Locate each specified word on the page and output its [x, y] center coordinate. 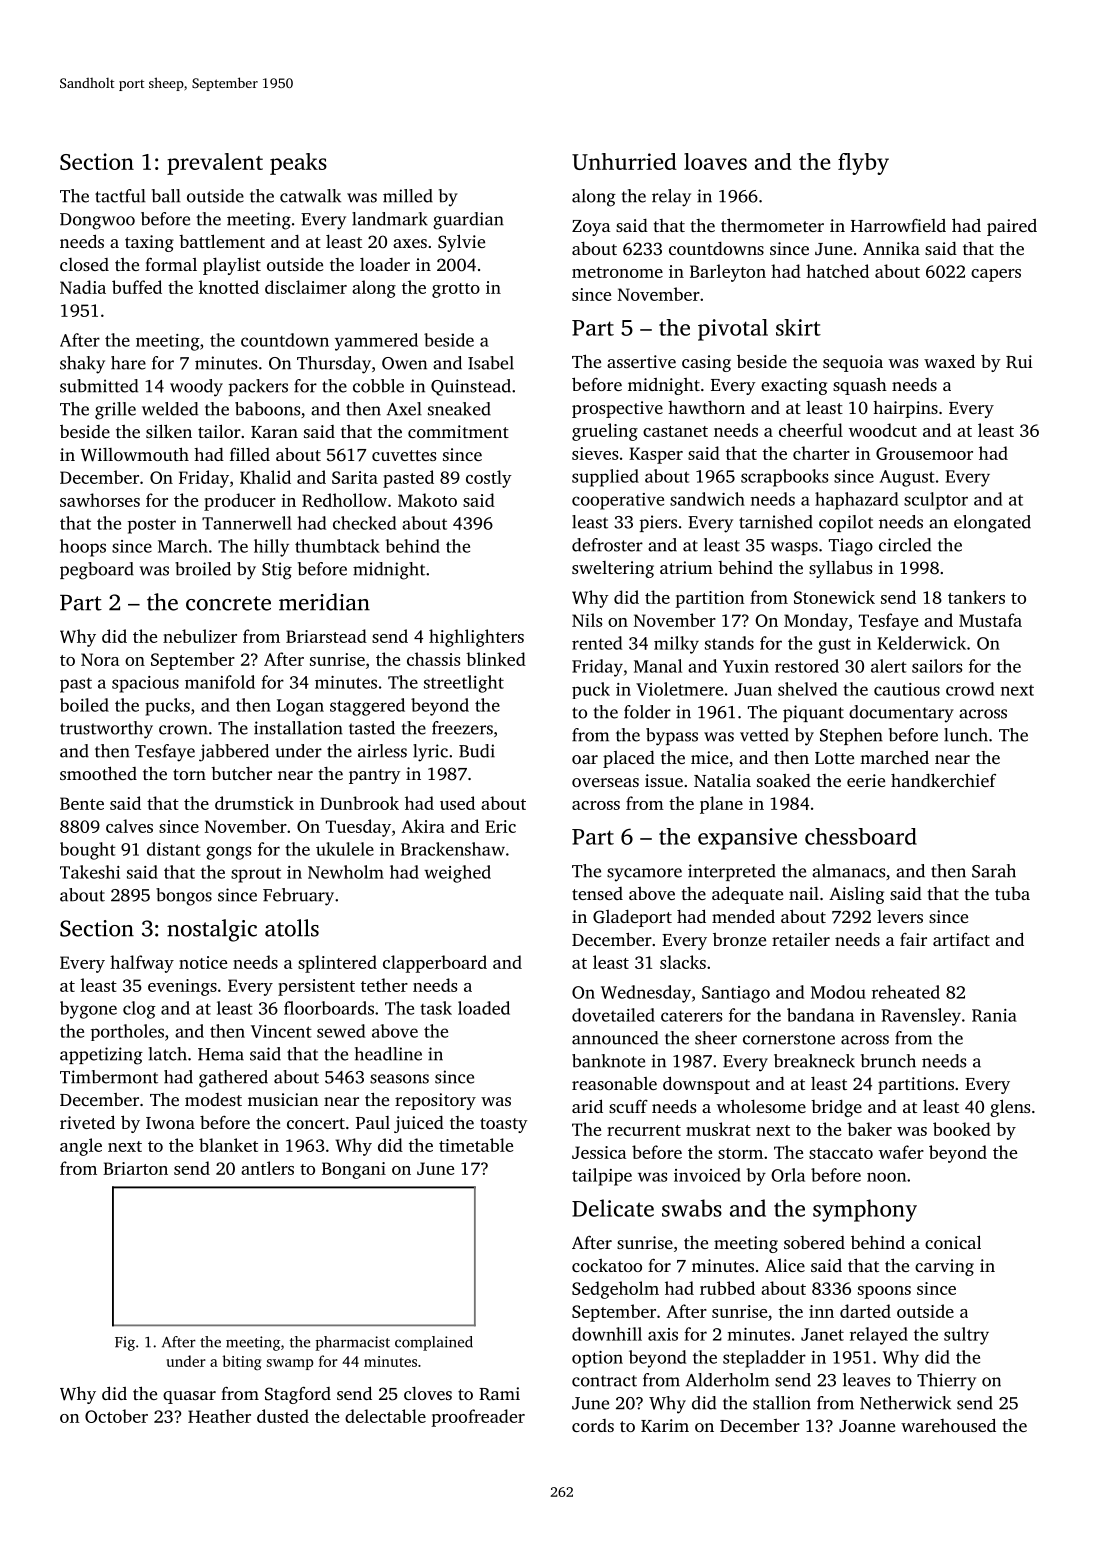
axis [663, 1334]
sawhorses [100, 500]
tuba [1012, 893]
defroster [607, 545]
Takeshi [90, 872]
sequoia [853, 363]
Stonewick [834, 597]
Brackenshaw [453, 849]
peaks [298, 164]
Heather [219, 1416]
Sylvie [461, 243]
